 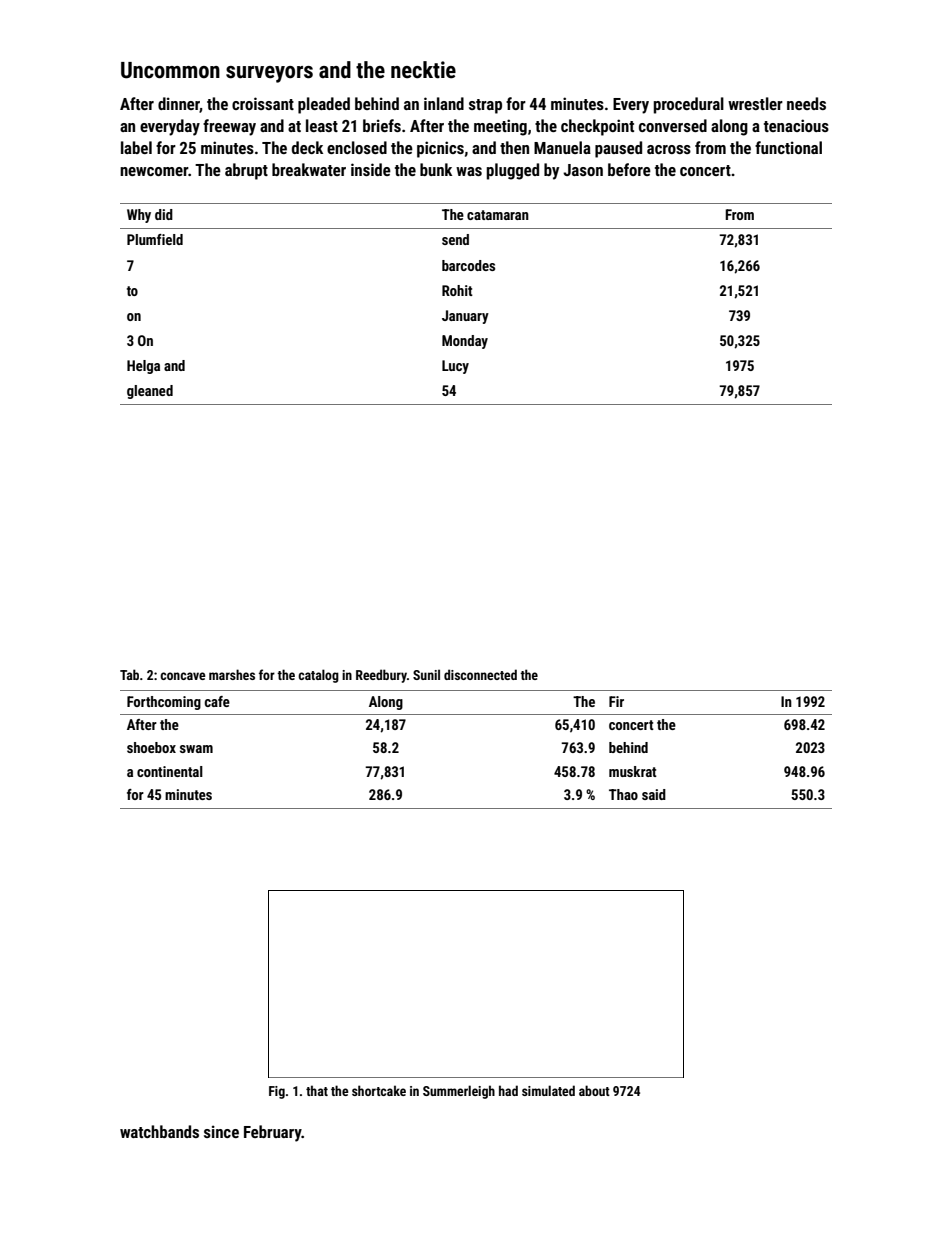 I want to click on procedural, so click(x=689, y=105).
